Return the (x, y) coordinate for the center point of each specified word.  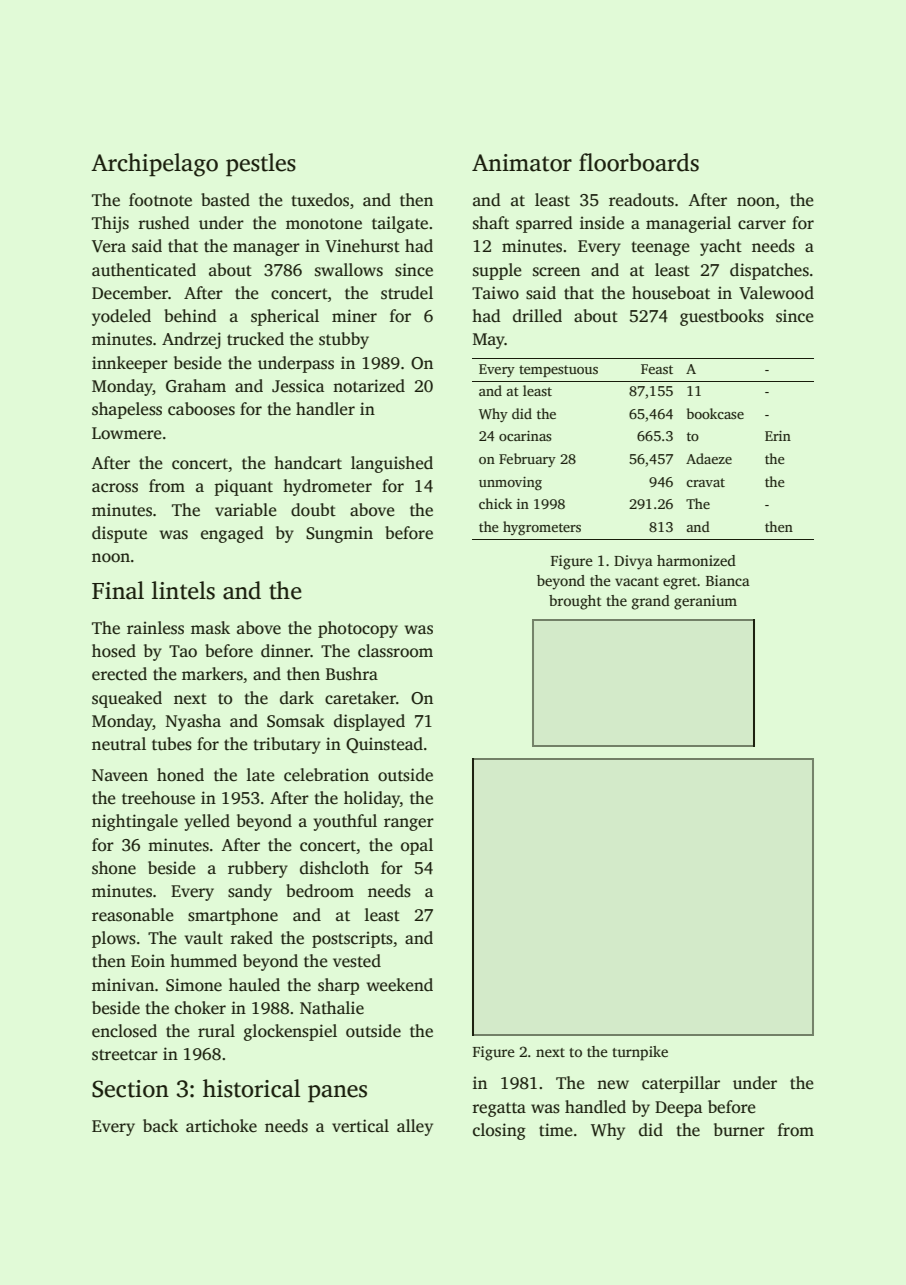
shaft (491, 223)
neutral (119, 744)
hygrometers (542, 528)
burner (739, 1129)
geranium (705, 602)
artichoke (221, 1126)
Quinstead (384, 745)
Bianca (728, 580)
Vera (109, 246)
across (115, 488)
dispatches (769, 271)
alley (415, 1127)
